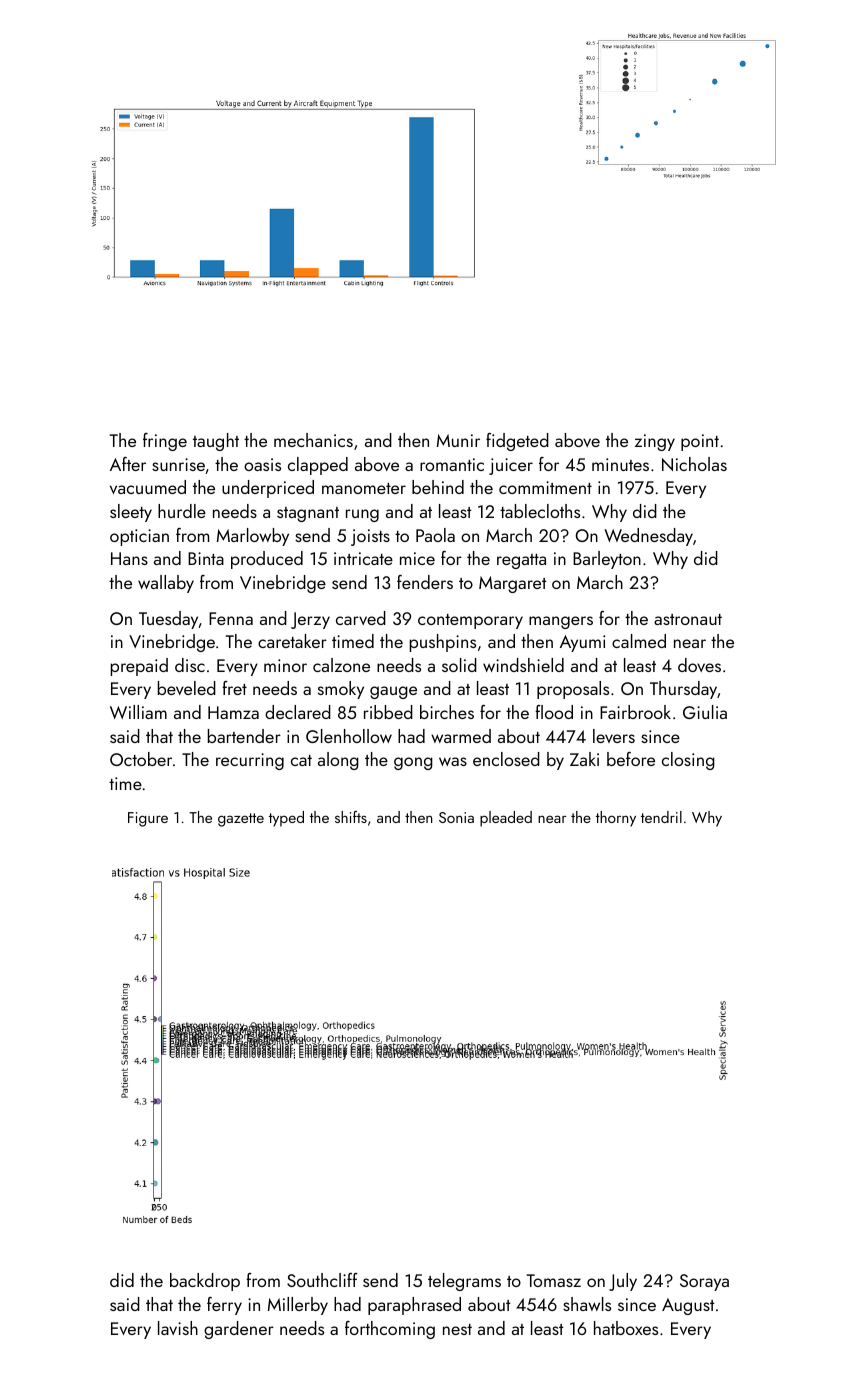 The height and width of the page is (1400, 849). Describe the element at coordinates (351, 817) in the page. I see `shifts` at that location.
